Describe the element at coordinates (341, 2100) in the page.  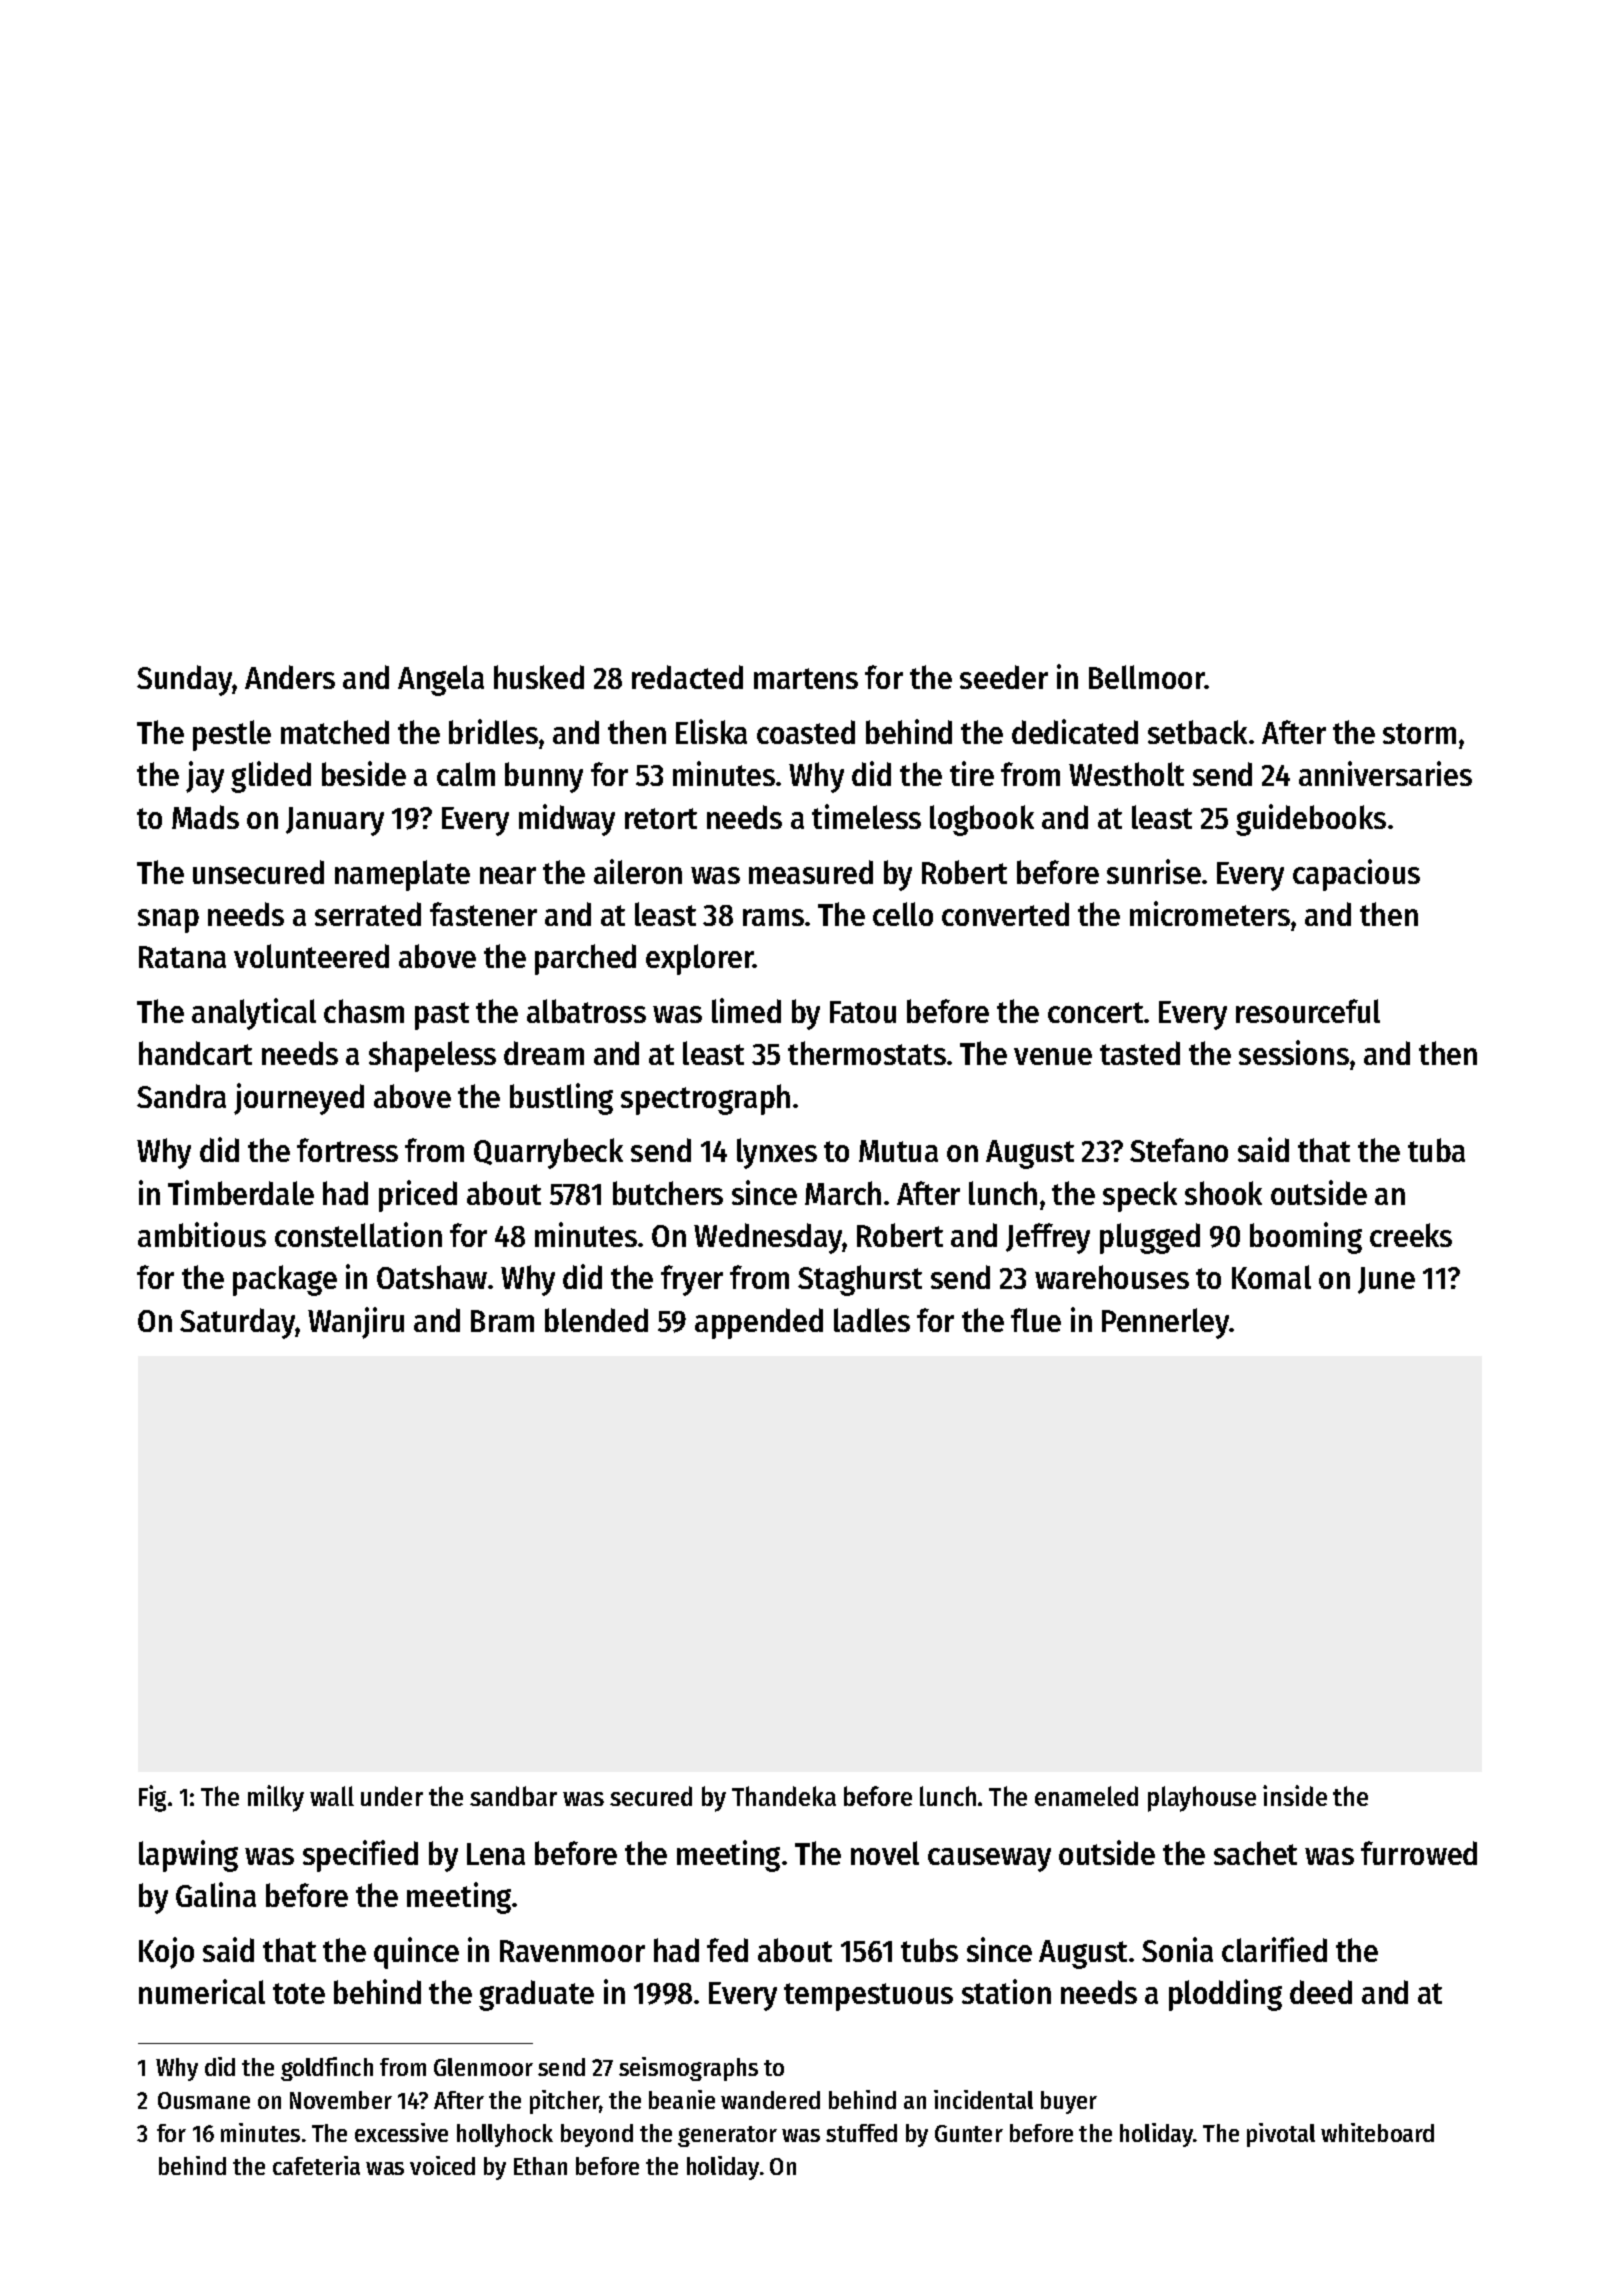
I see `November` at that location.
